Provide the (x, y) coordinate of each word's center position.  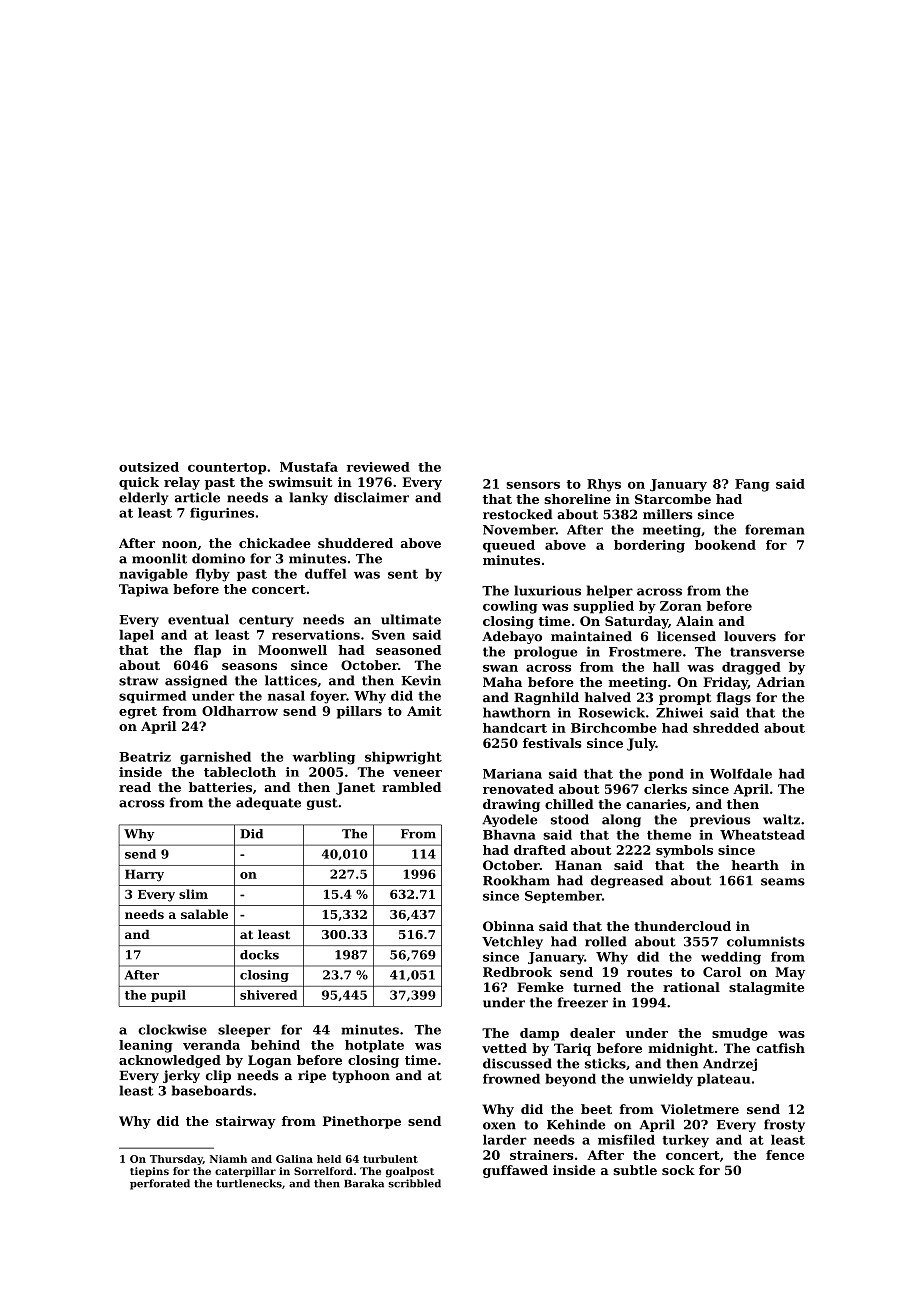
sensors (533, 485)
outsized (149, 467)
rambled (411, 787)
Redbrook (517, 972)
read (135, 787)
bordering (649, 546)
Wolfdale (741, 774)
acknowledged (170, 1061)
